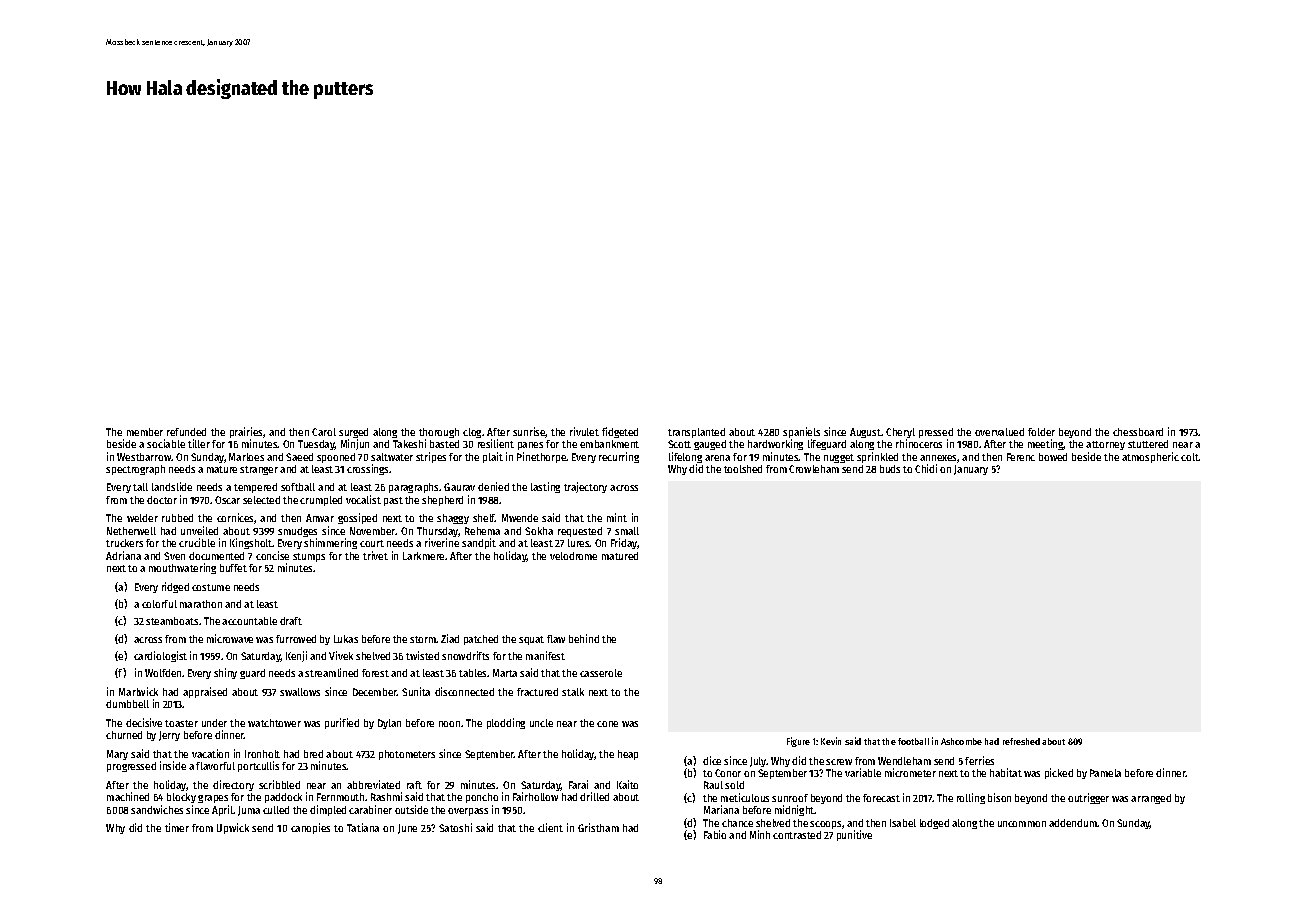 The width and height of the screenshot is (1308, 924). Describe the element at coordinates (324, 432) in the screenshot. I see `Carol` at that location.
